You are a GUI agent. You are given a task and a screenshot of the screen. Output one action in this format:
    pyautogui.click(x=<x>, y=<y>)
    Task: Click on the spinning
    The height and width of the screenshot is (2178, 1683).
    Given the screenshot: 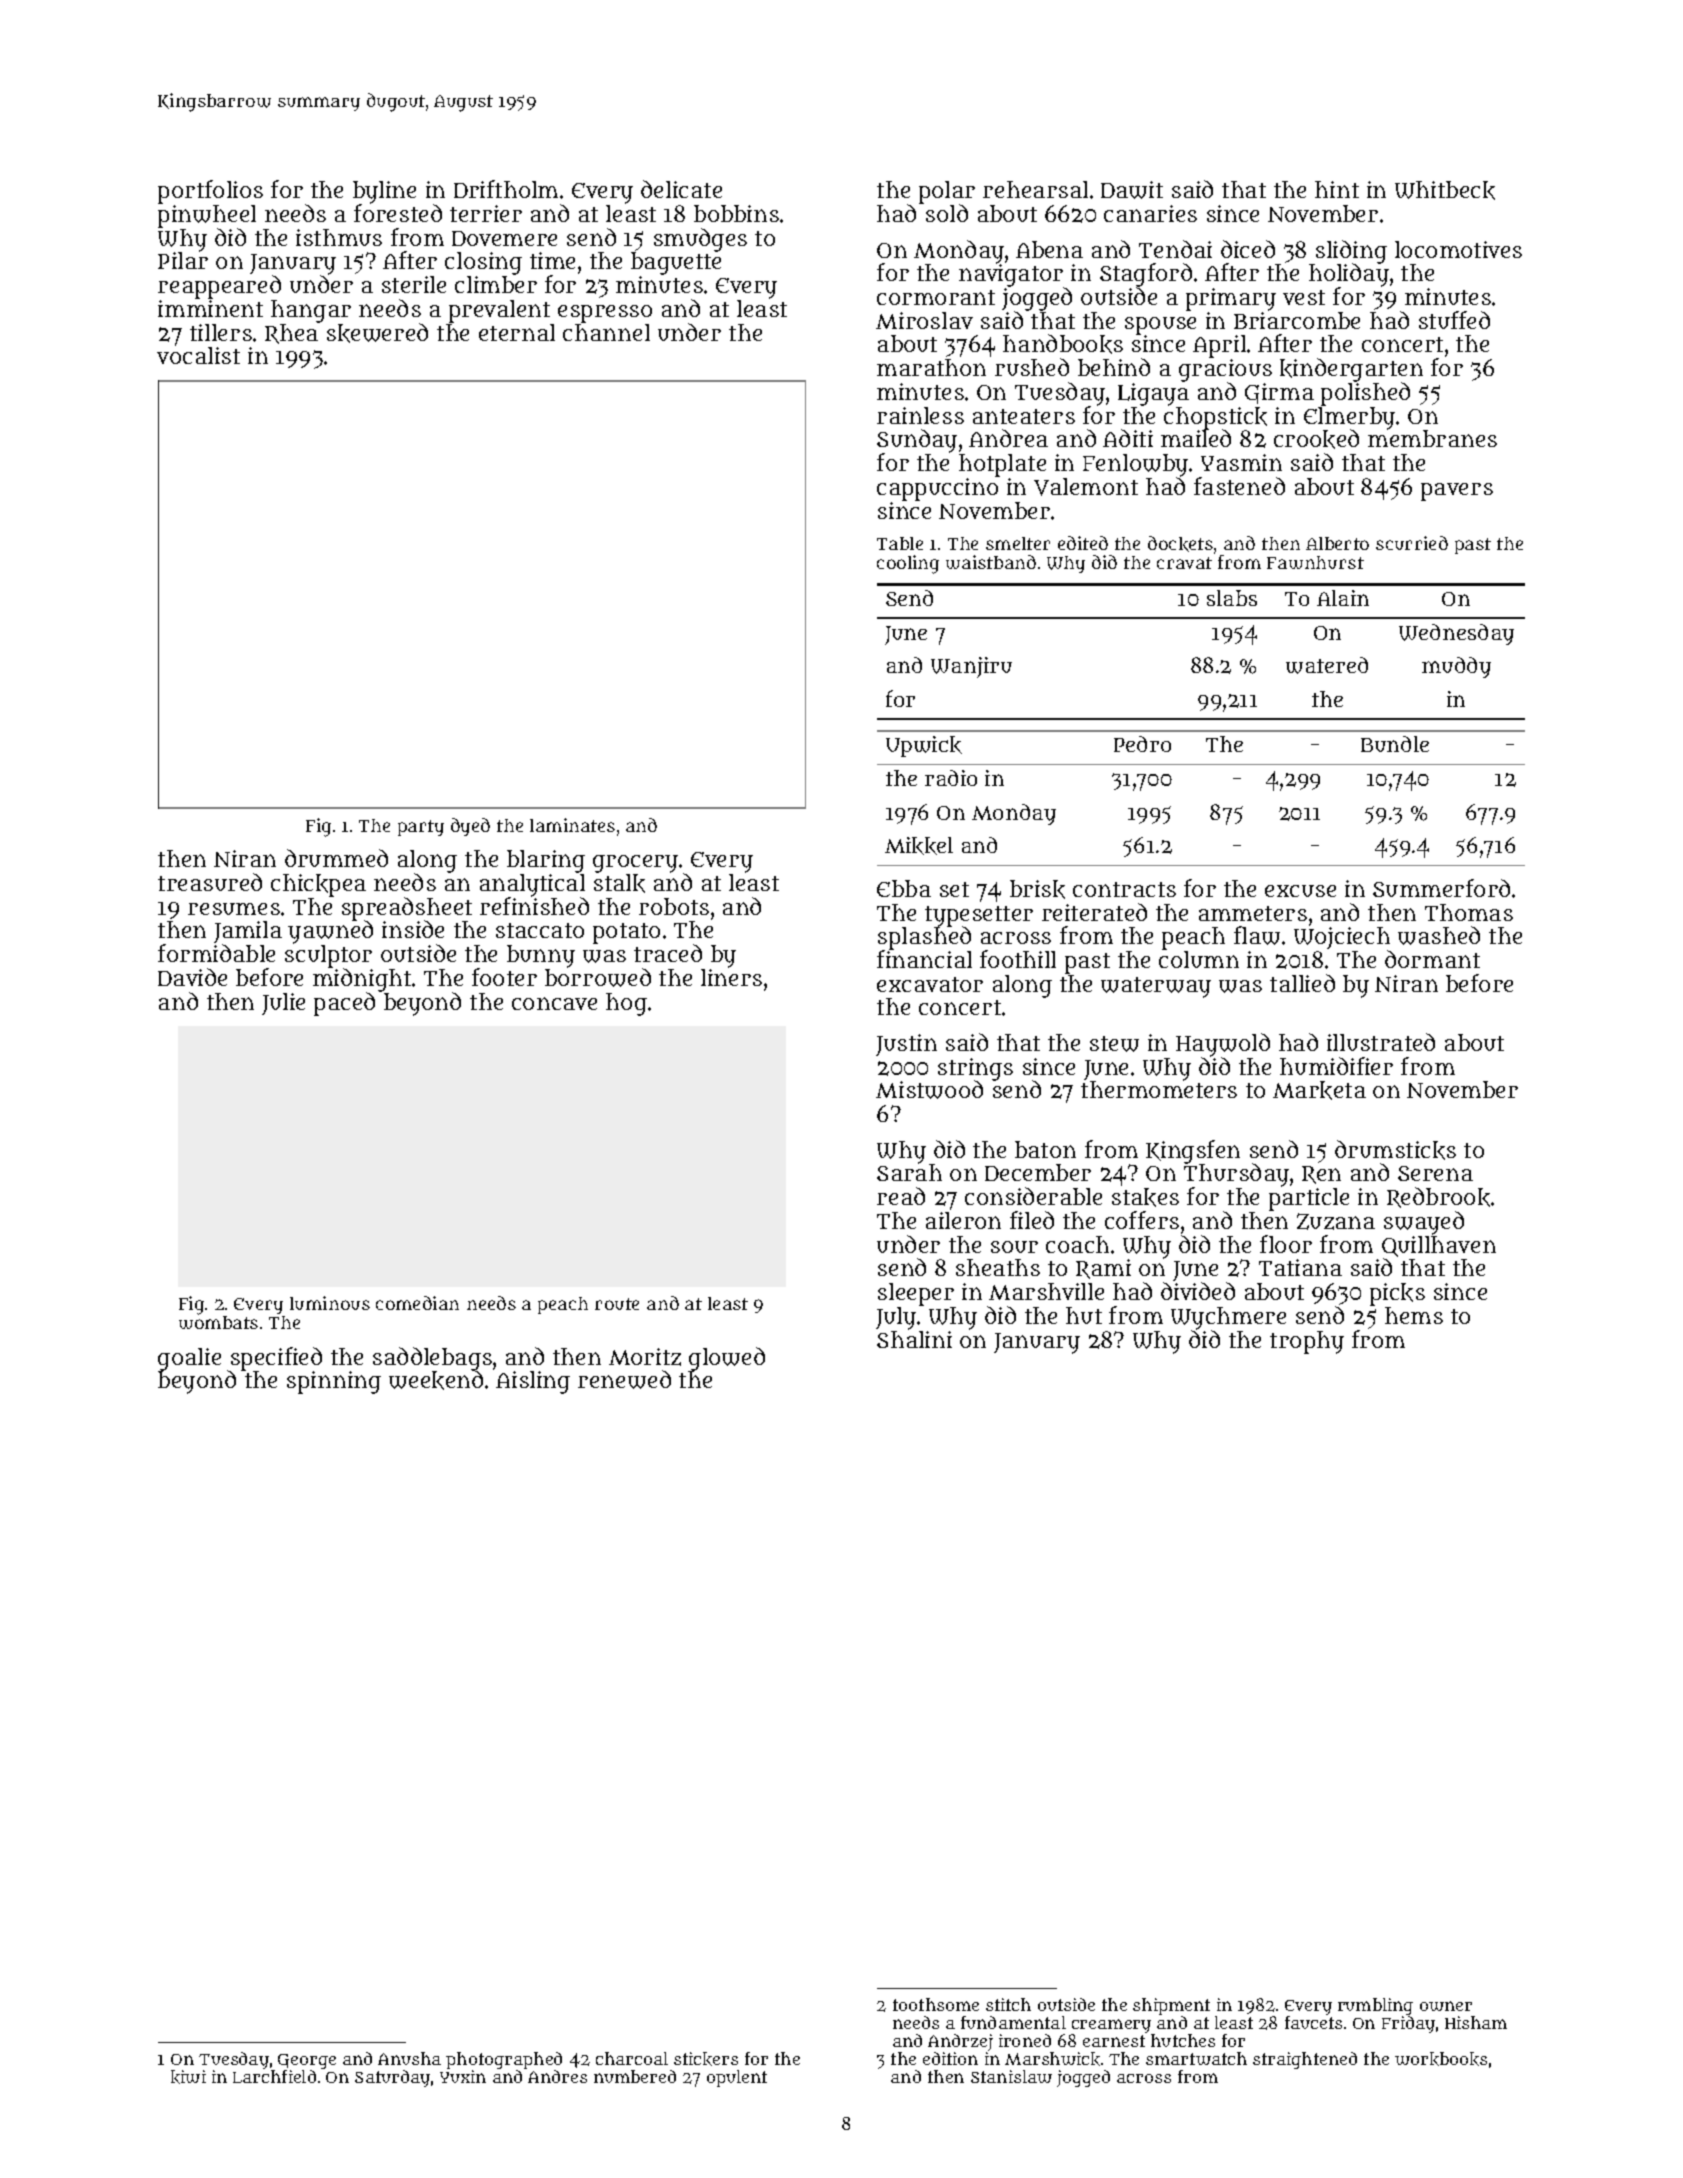 What is the action you would take?
    pyautogui.click(x=334, y=1382)
